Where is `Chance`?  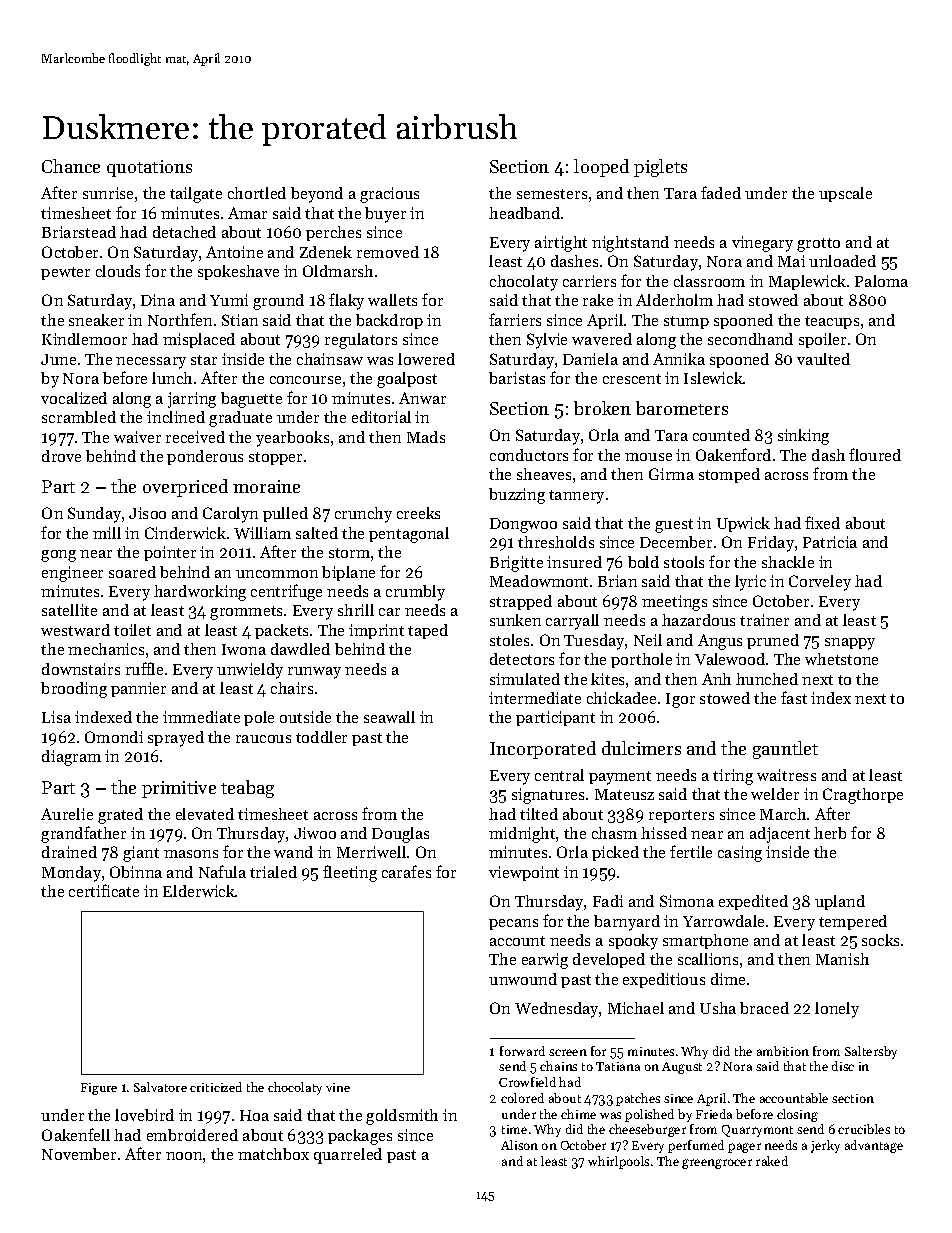 Chance is located at coordinates (71, 166).
